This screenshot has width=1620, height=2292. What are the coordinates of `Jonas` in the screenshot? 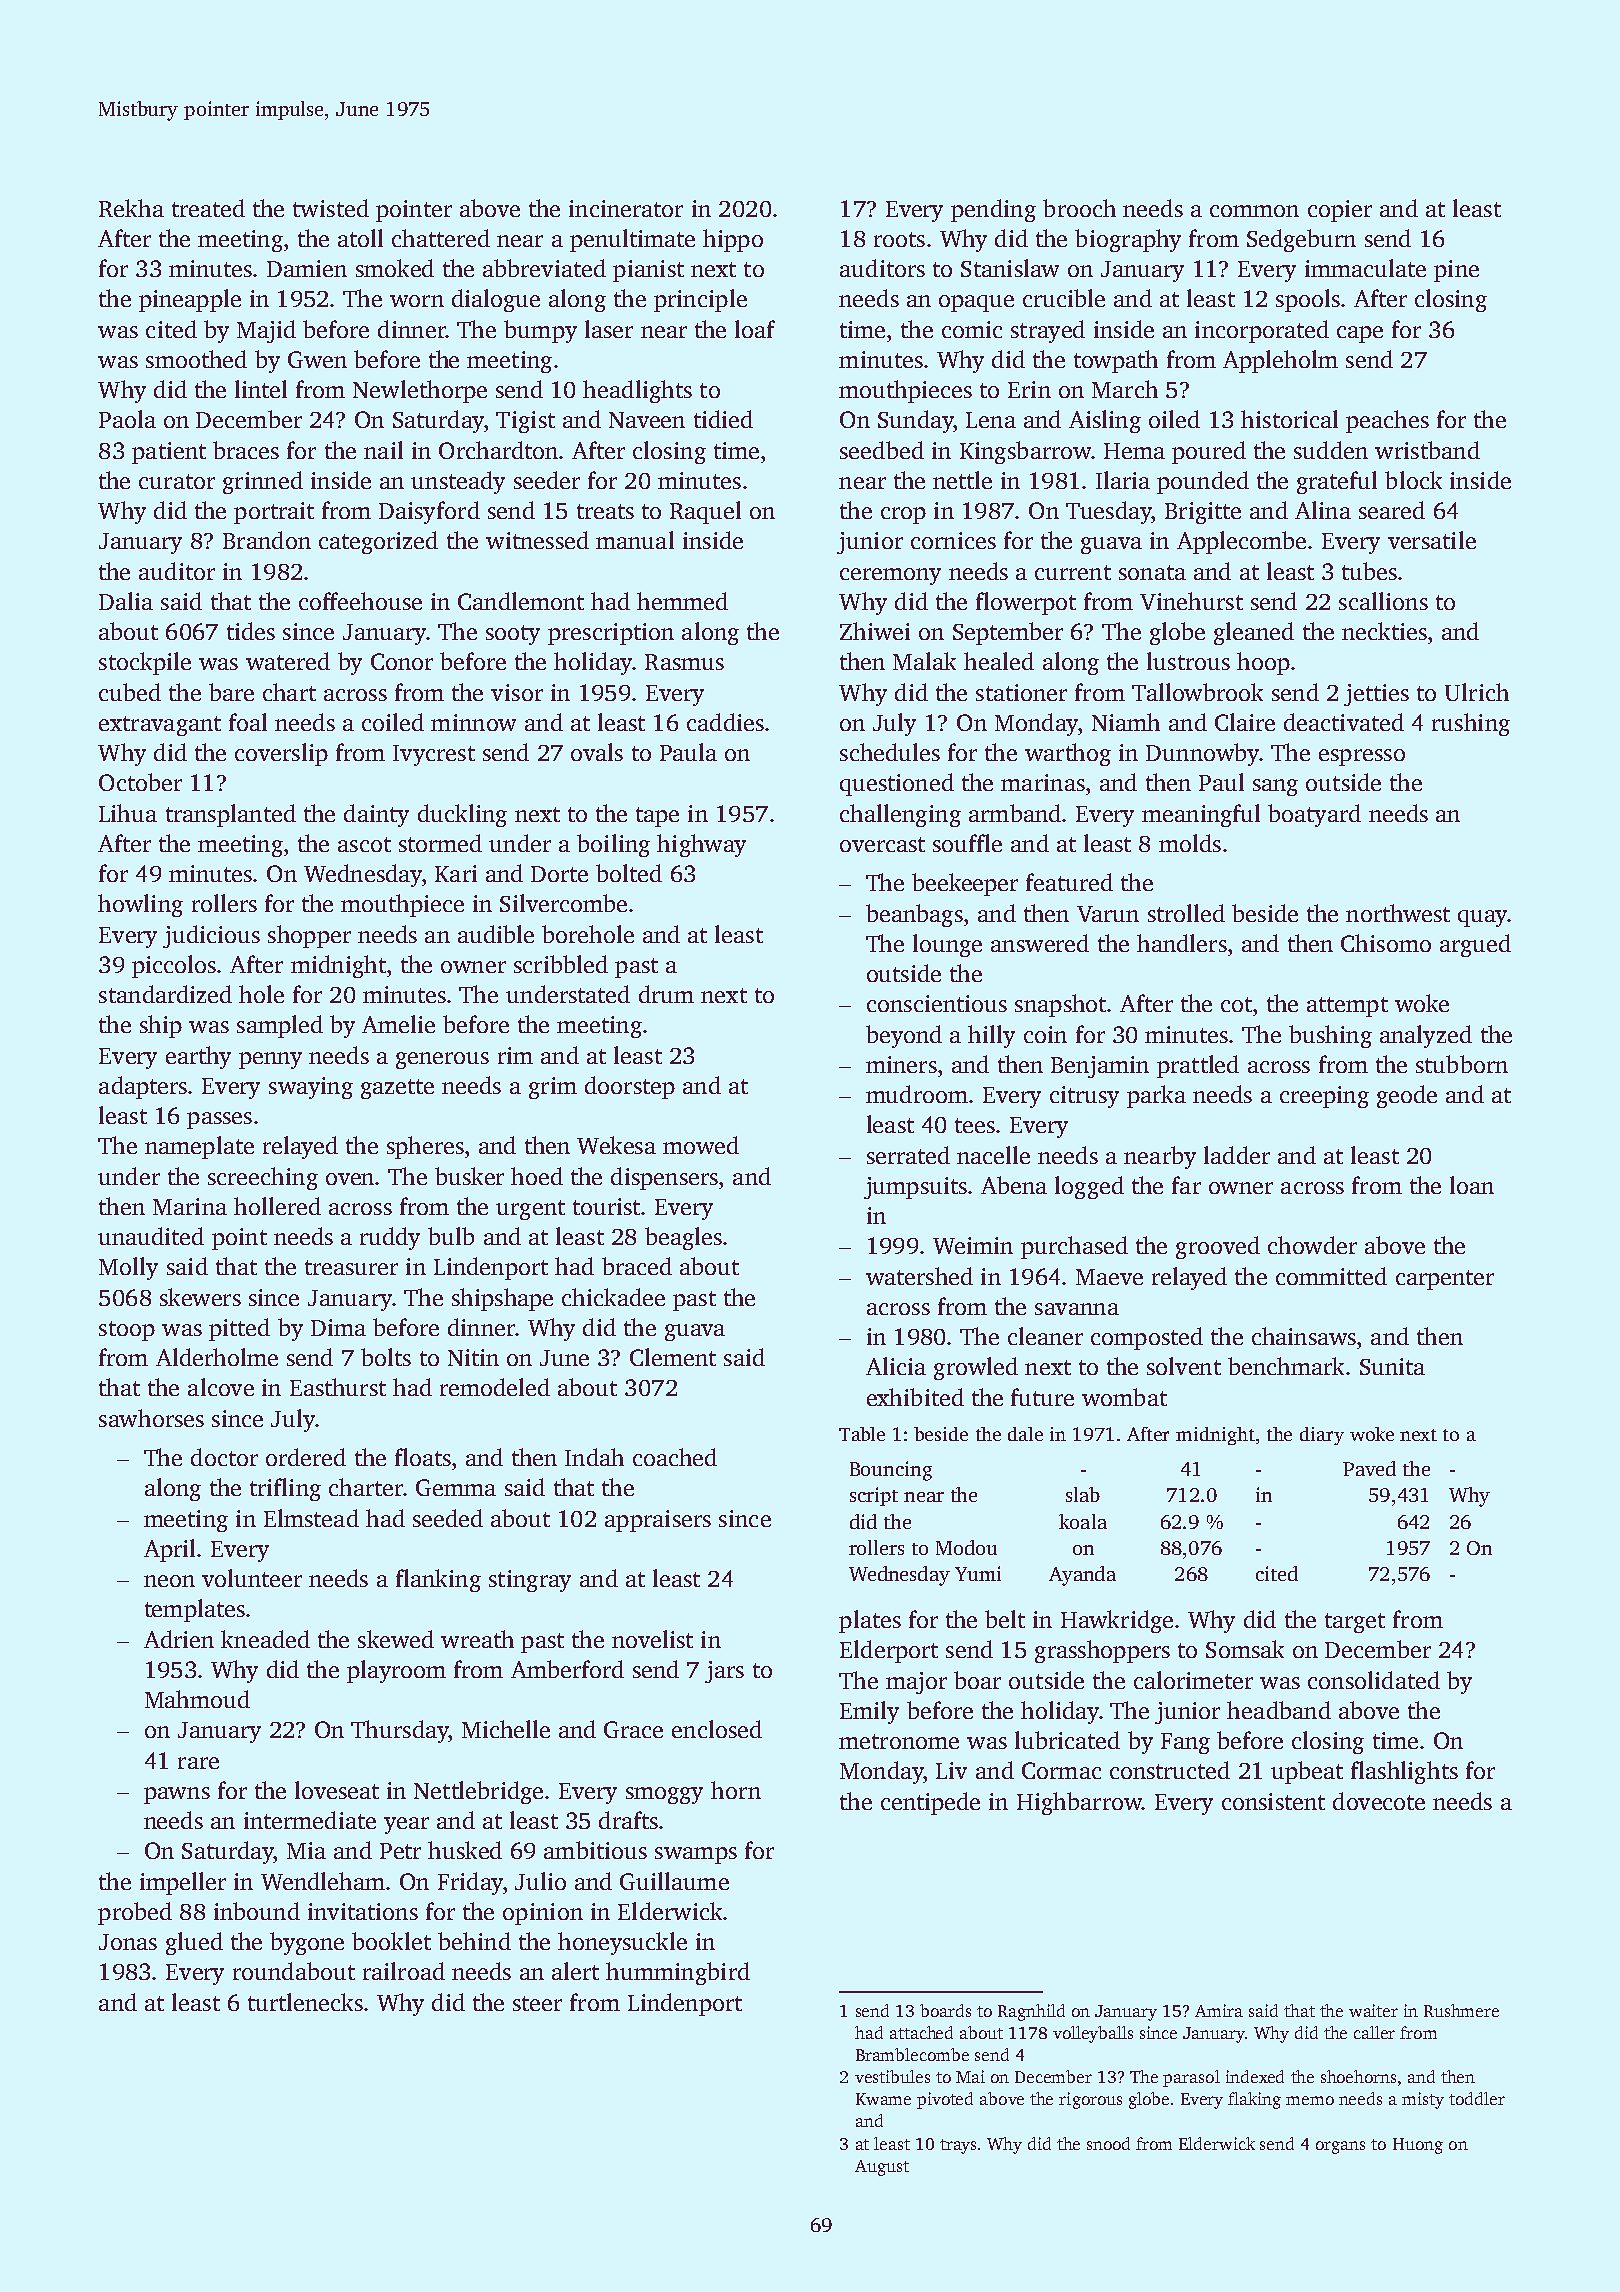 It's located at (128, 1942).
